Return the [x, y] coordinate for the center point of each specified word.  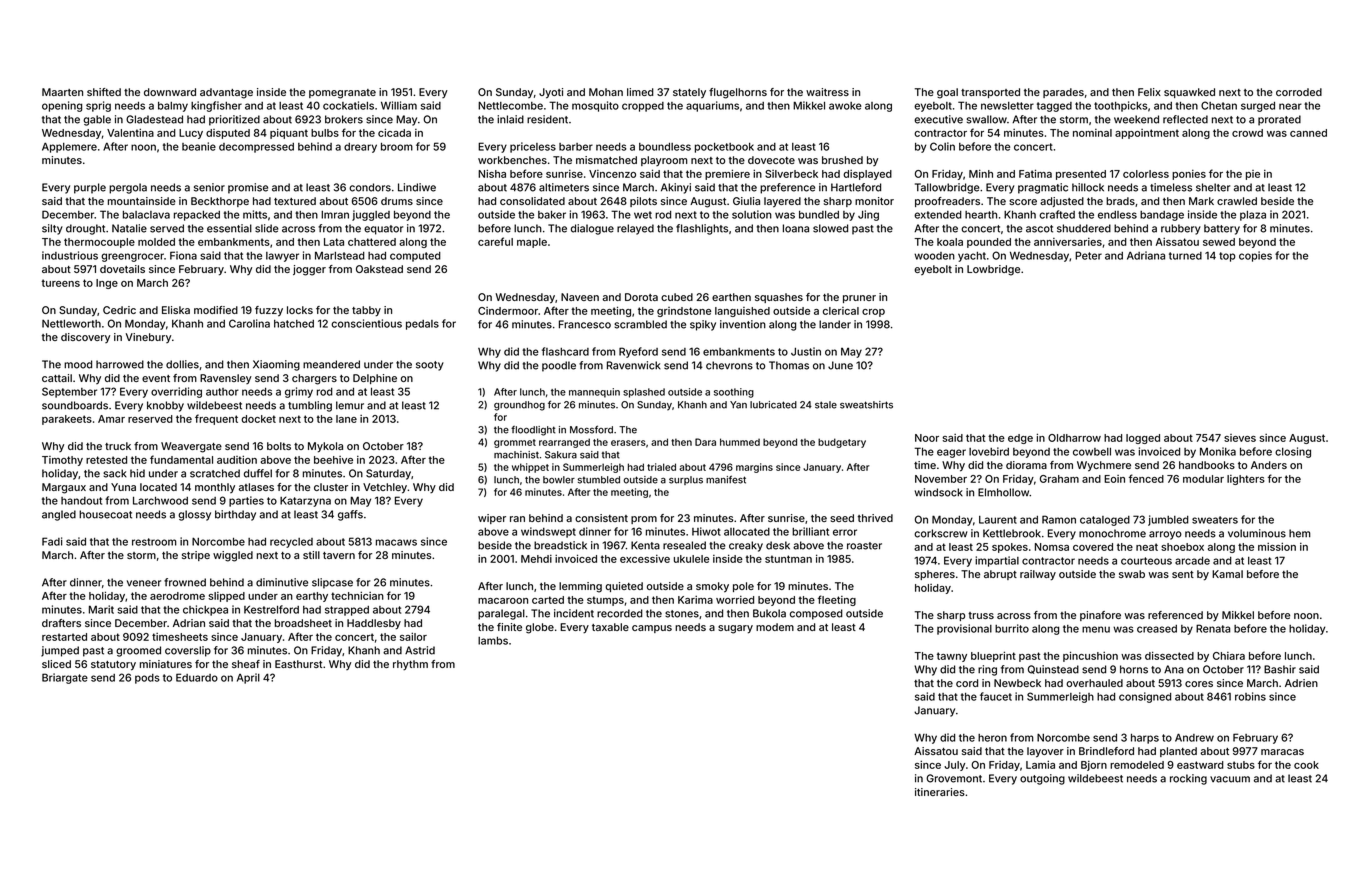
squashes [779, 298]
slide [267, 228]
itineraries [940, 792]
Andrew [1194, 737]
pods [147, 679]
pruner [859, 299]
